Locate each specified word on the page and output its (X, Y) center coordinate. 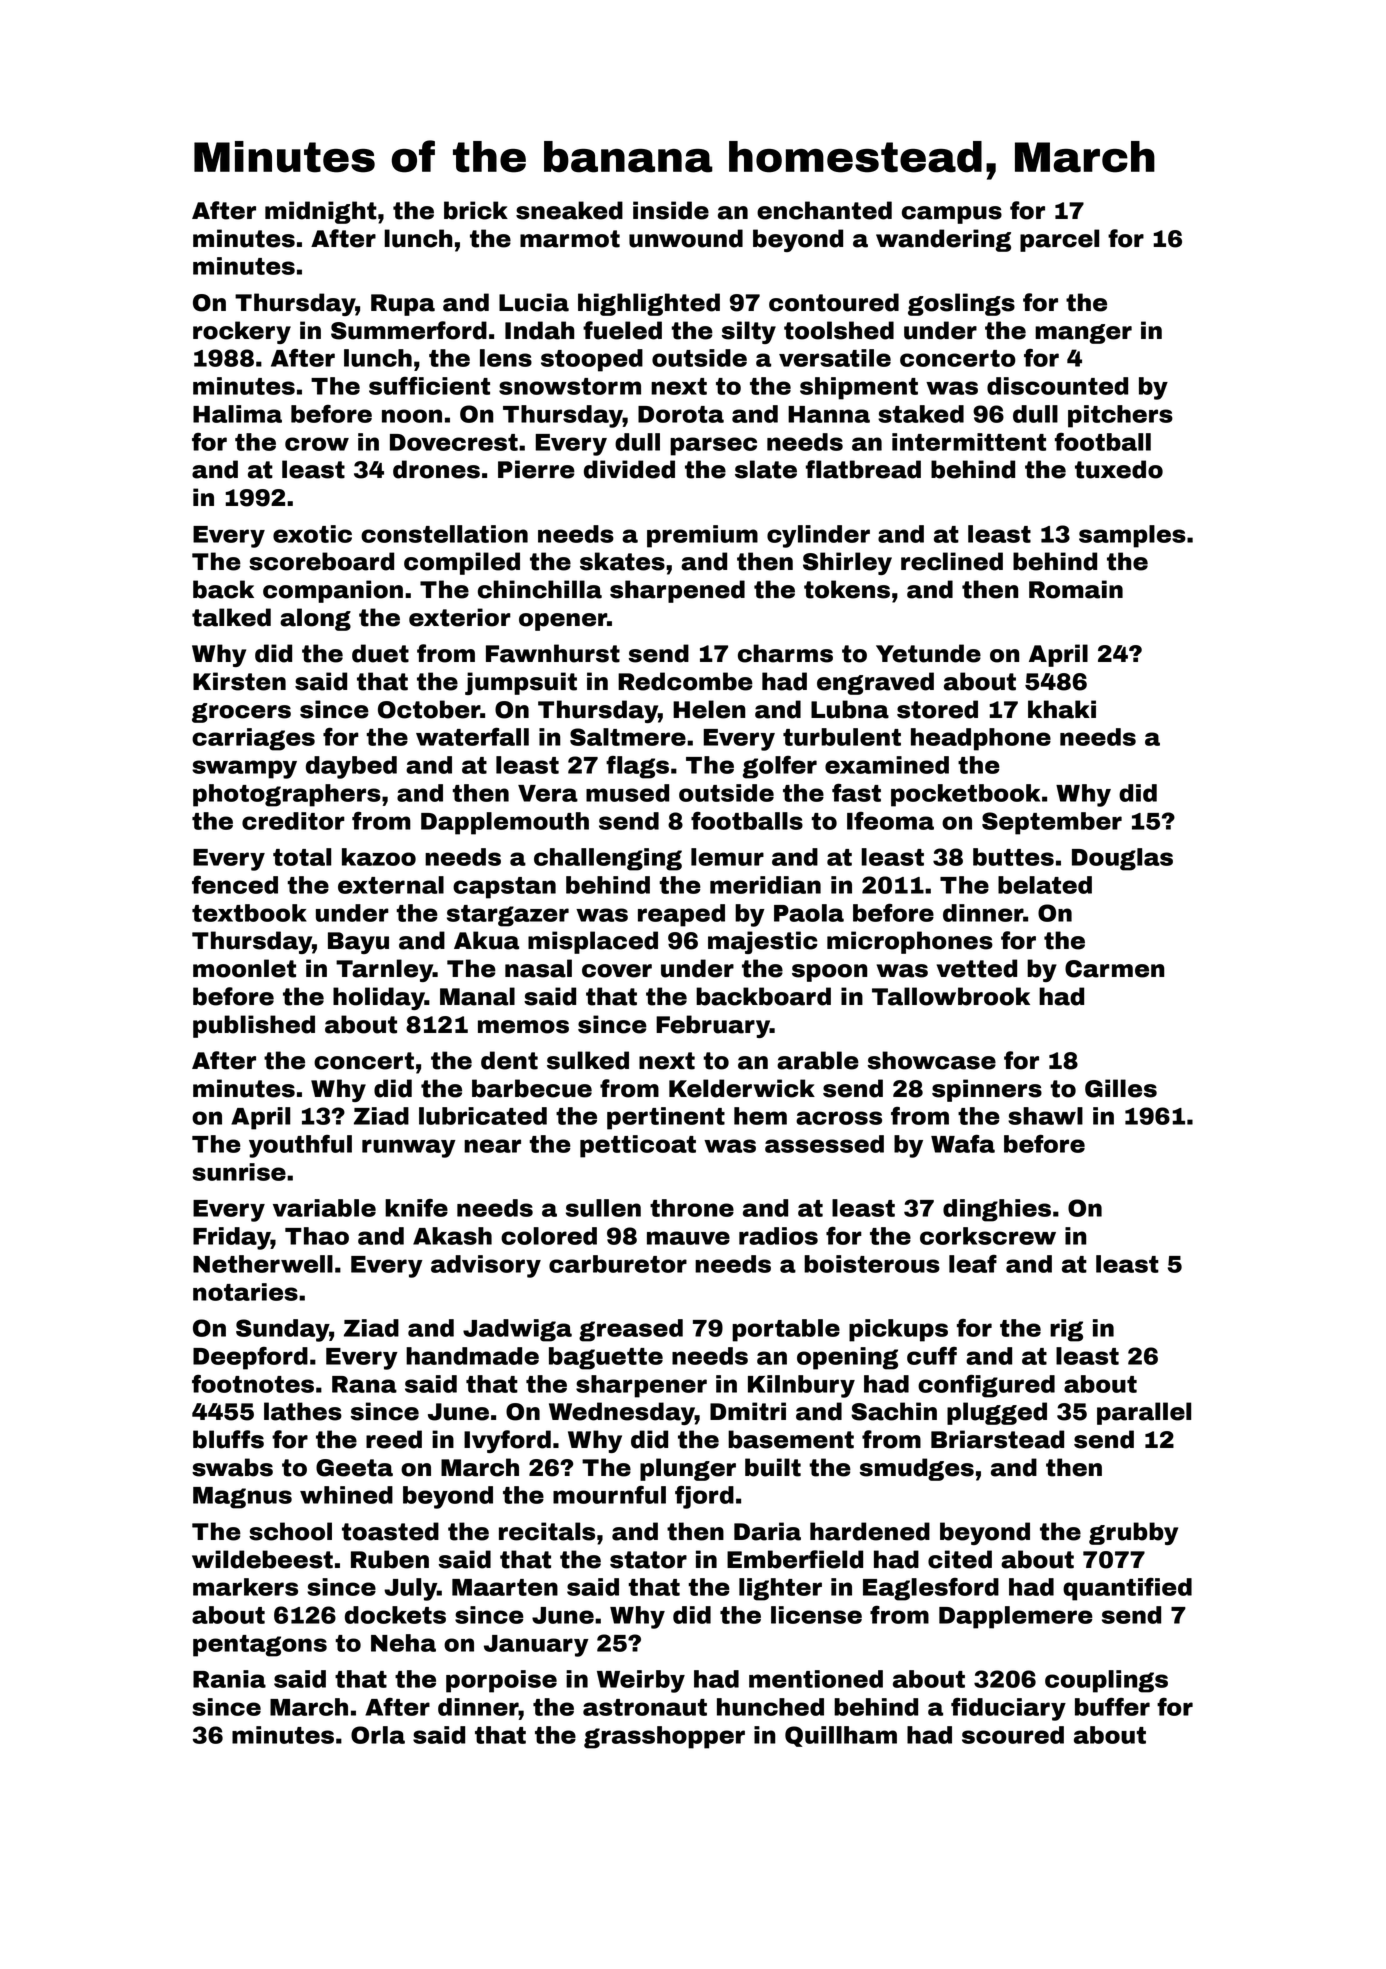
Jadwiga (517, 1330)
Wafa (963, 1143)
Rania (229, 1679)
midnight (321, 212)
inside (671, 210)
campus (952, 215)
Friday (232, 1238)
